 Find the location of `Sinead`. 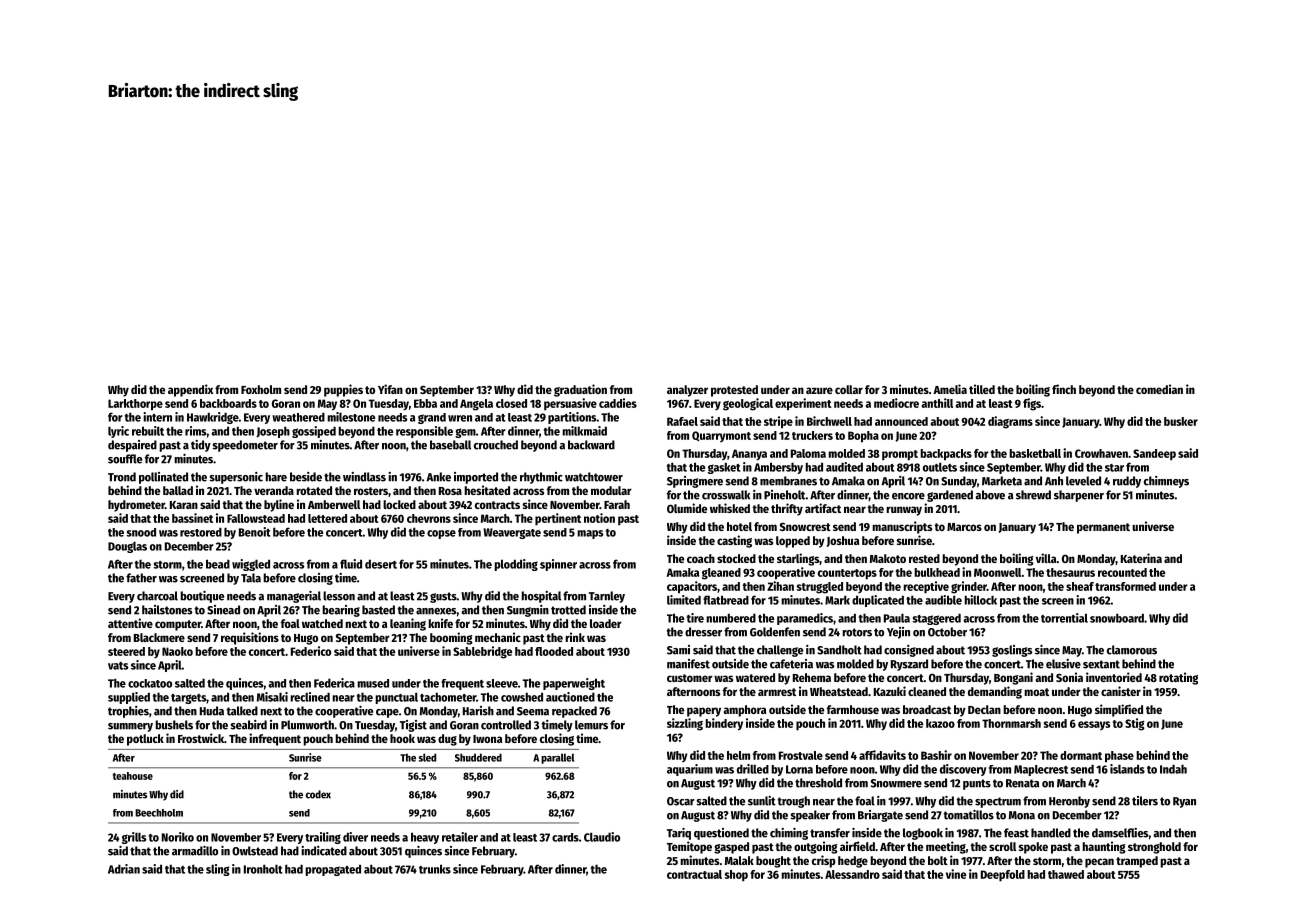

Sinead is located at coordinates (223, 610).
